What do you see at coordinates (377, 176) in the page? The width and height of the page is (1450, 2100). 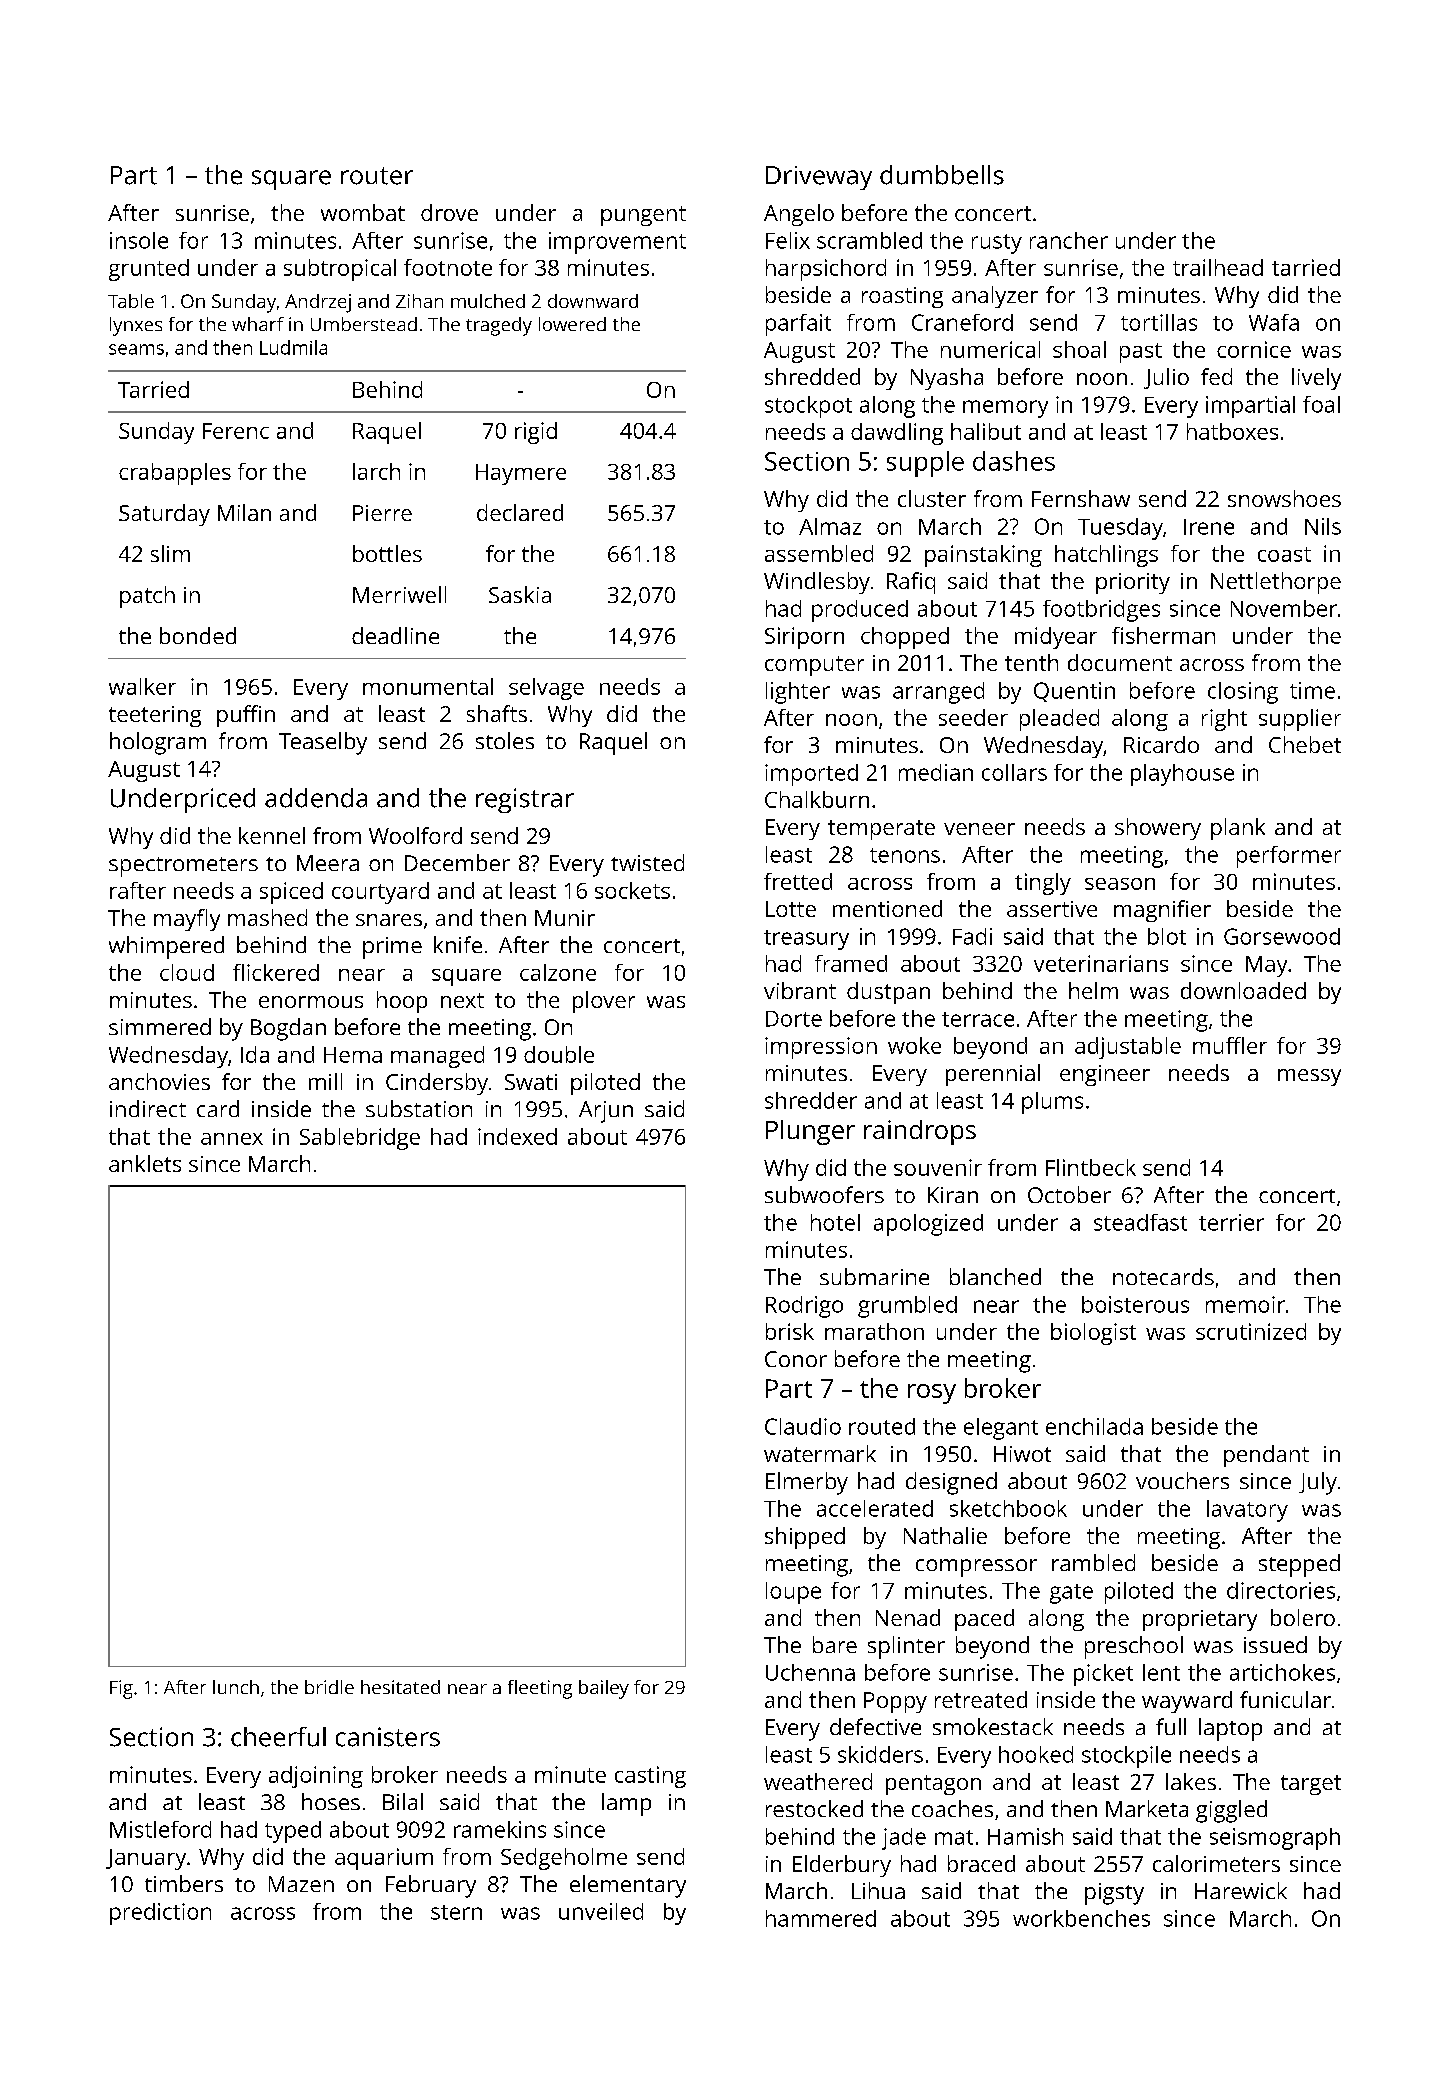 I see `router` at bounding box center [377, 176].
